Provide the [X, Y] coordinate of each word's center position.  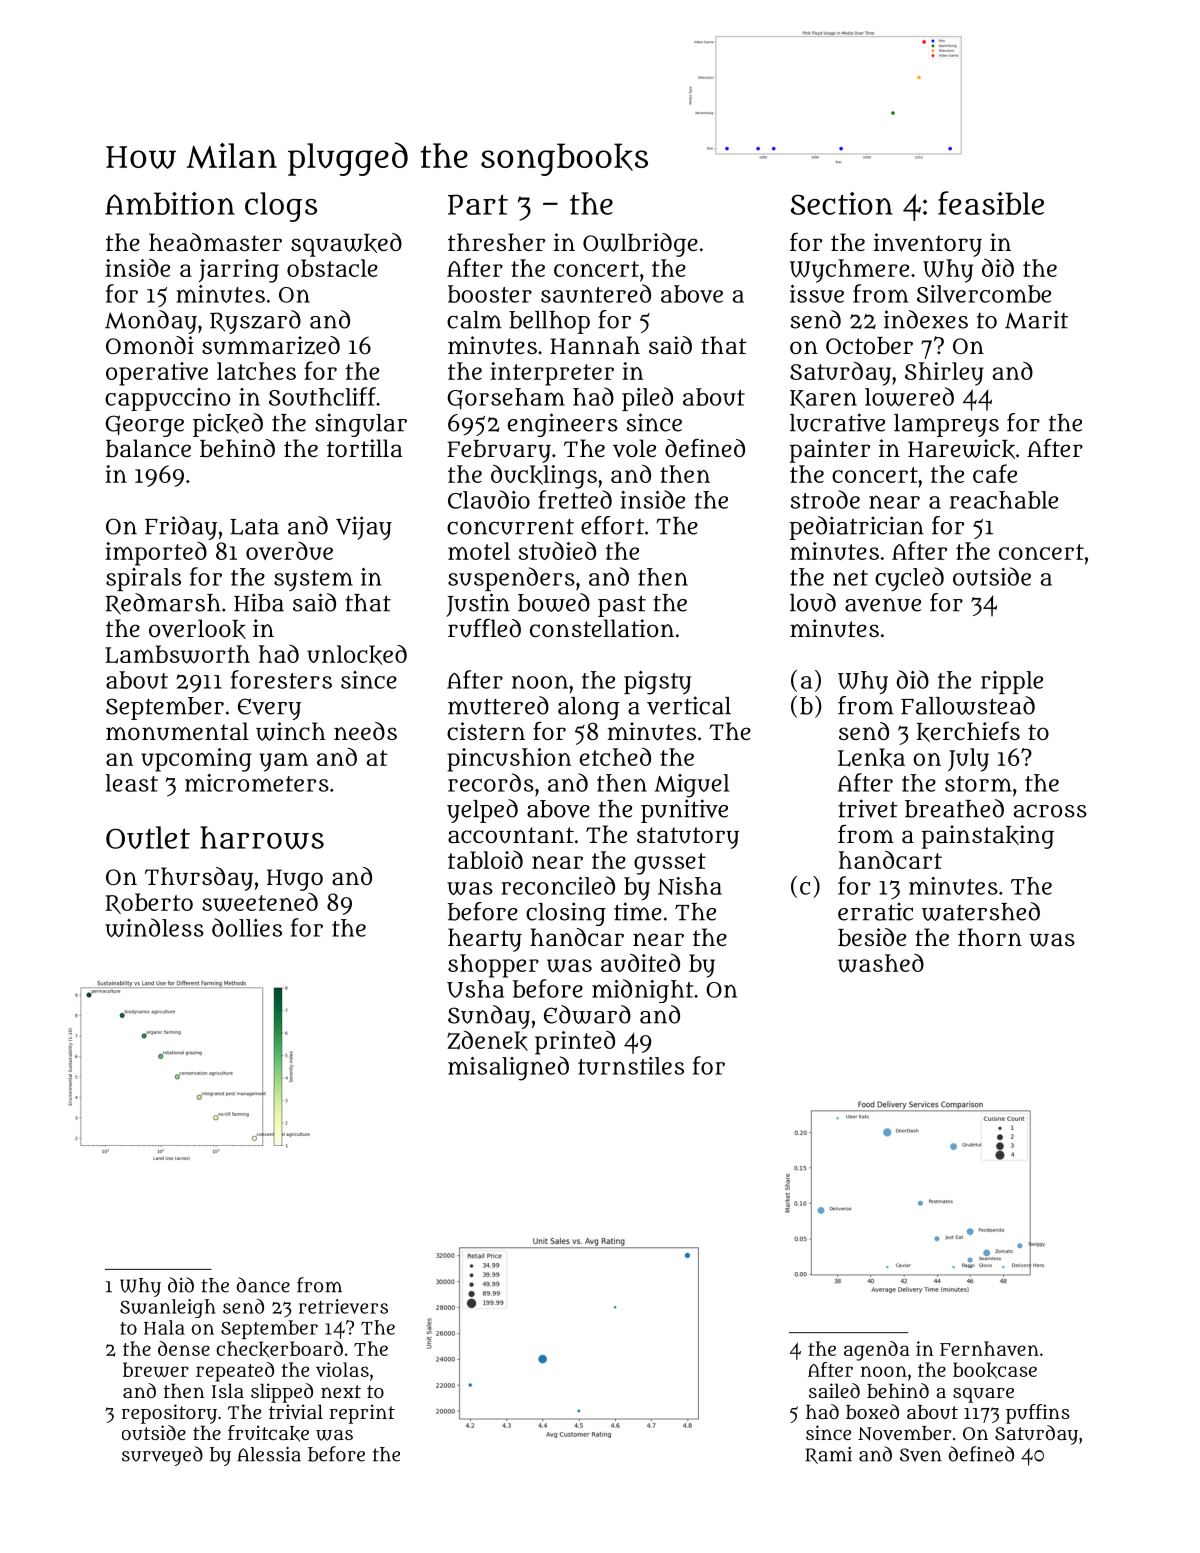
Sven [921, 1455]
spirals [143, 579]
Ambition [170, 203]
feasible [991, 203]
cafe [995, 473]
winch [291, 731]
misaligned [508, 1068]
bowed [554, 602]
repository [169, 1414]
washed [881, 963]
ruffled [484, 628]
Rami [829, 1455]
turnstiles [631, 1066]
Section [842, 203]
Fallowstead [968, 705]
